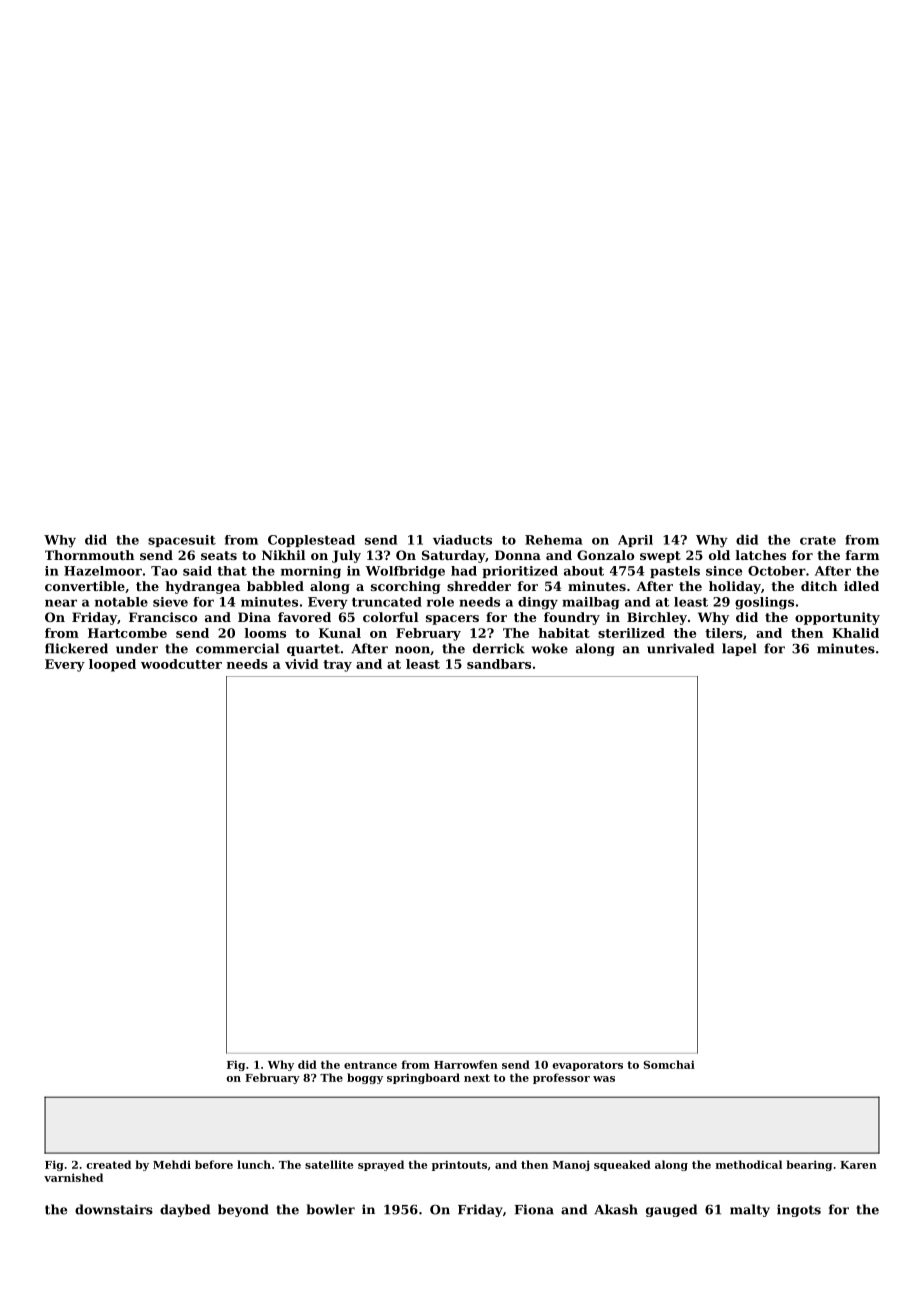  I want to click on Somchai, so click(669, 1064).
